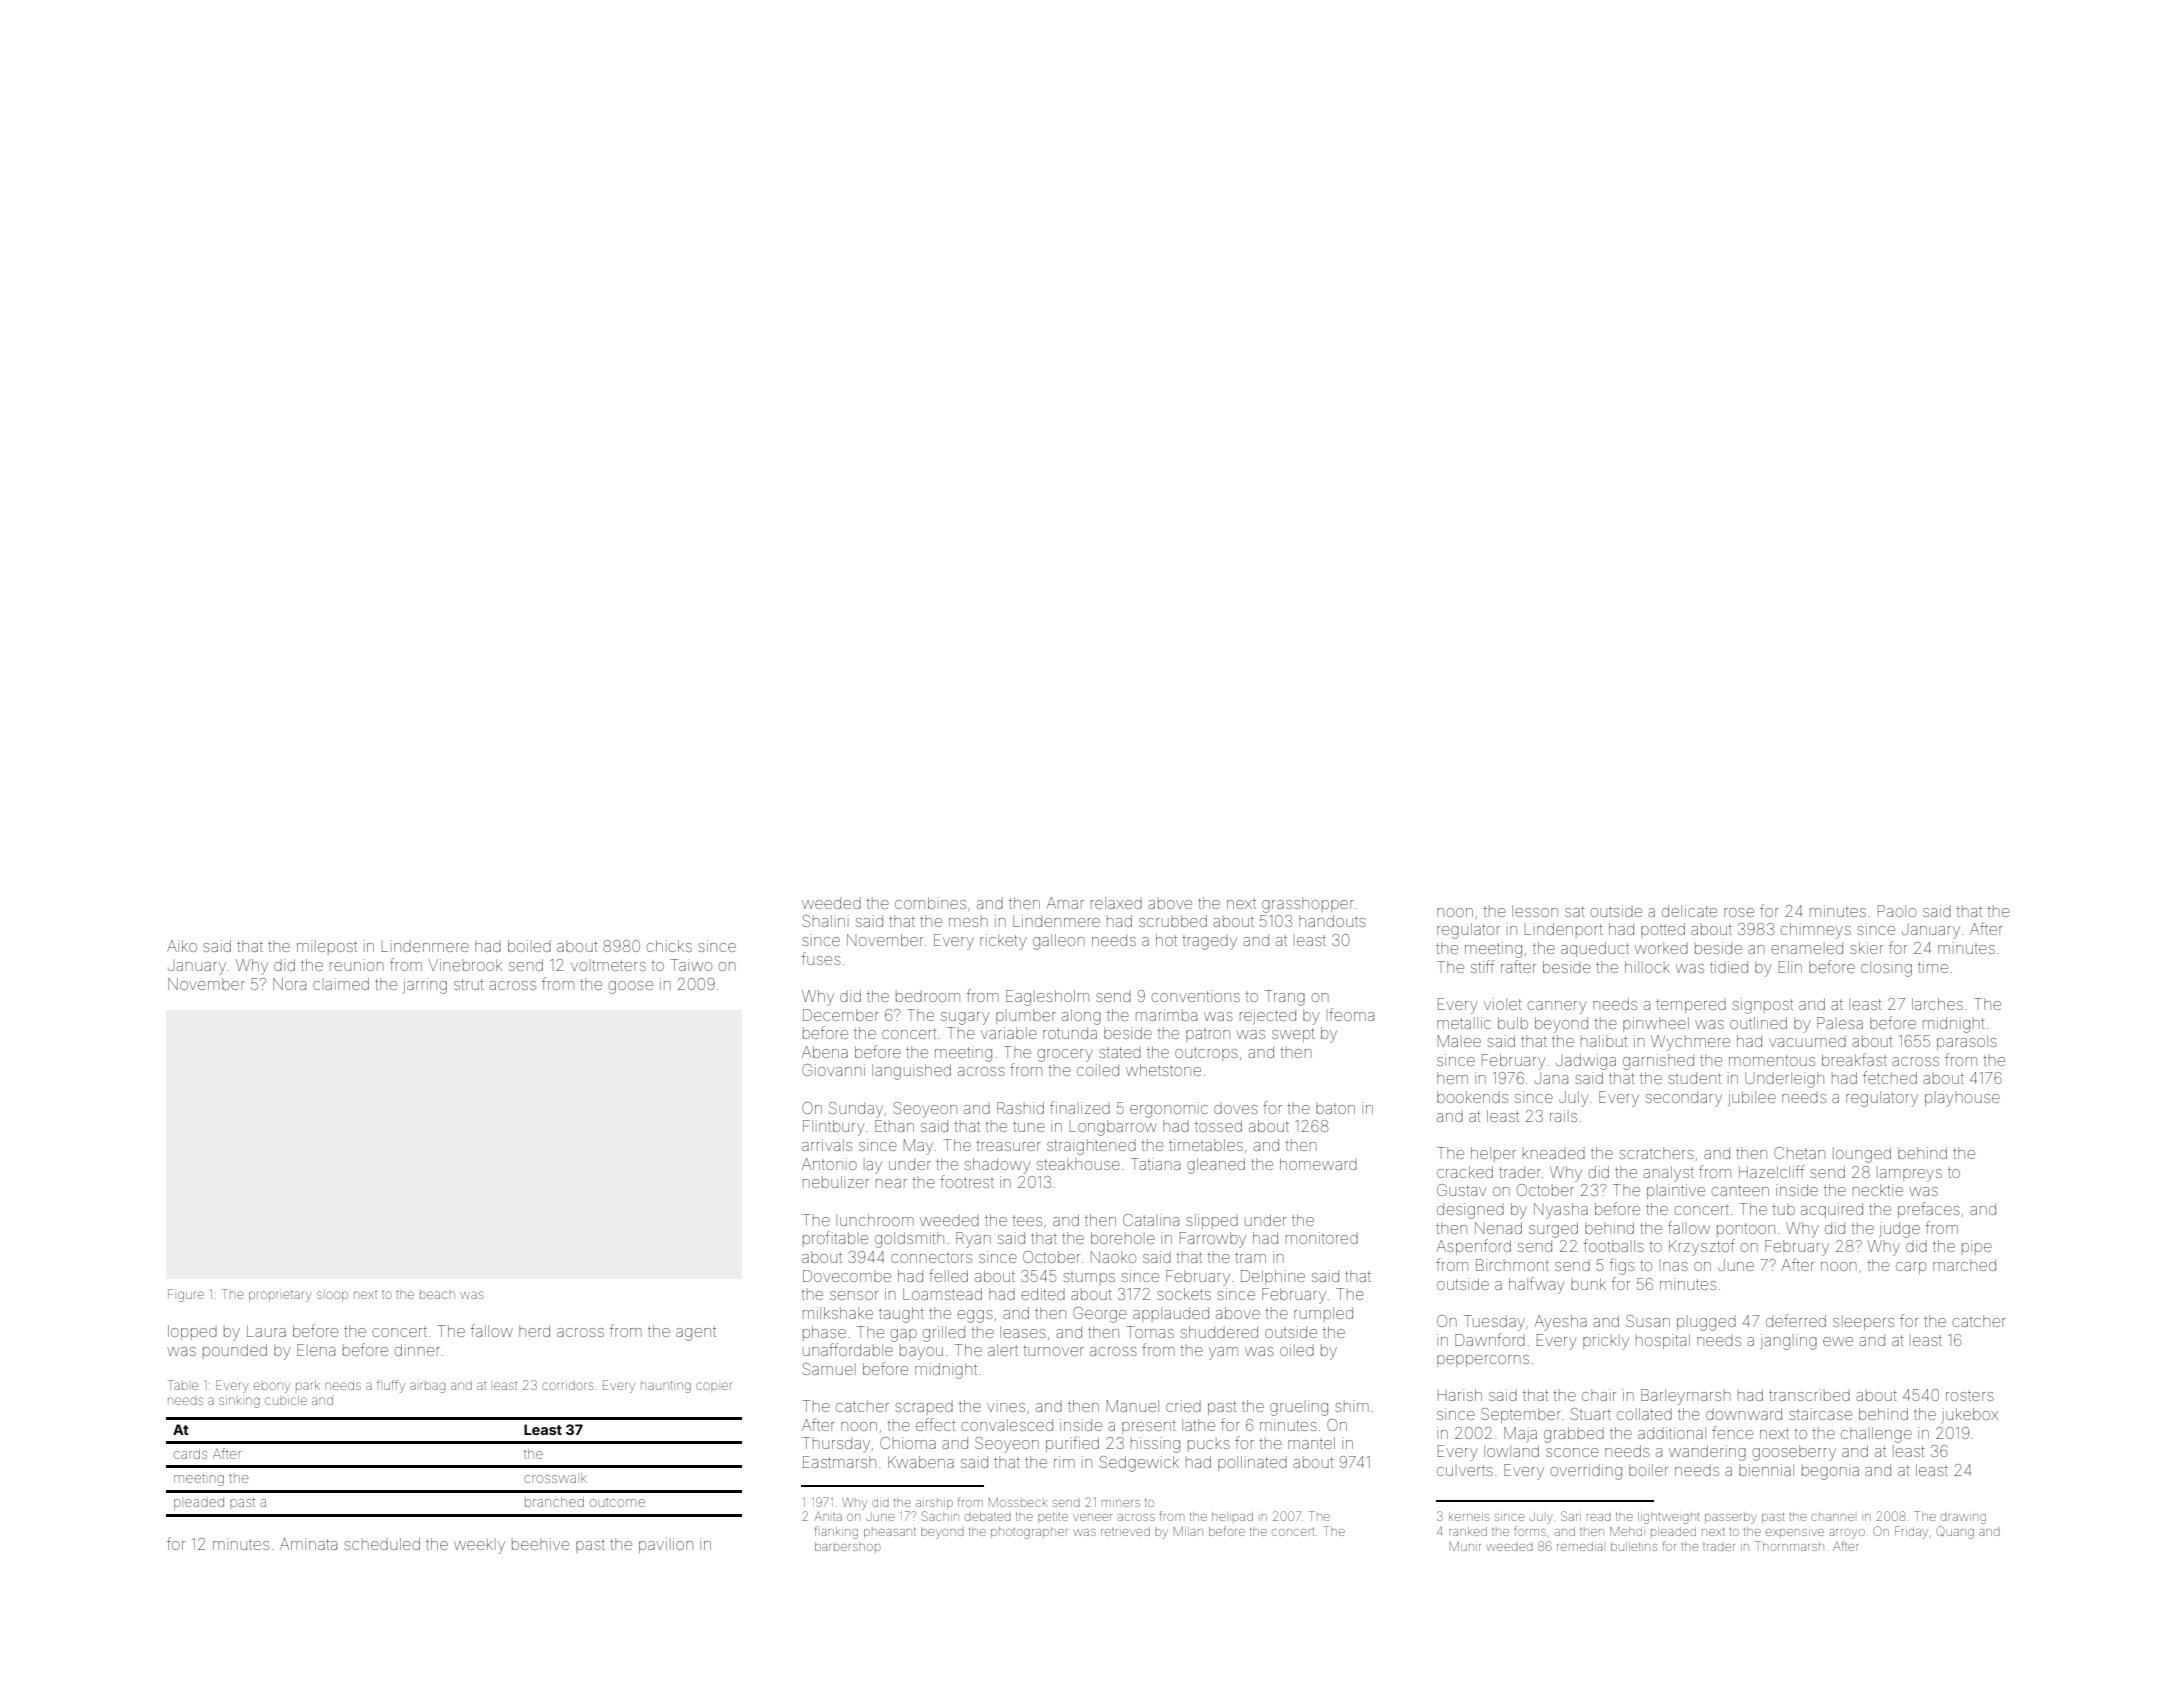 The width and height of the screenshot is (2178, 1683). Describe the element at coordinates (555, 1479) in the screenshot. I see `crosswalk` at that location.
